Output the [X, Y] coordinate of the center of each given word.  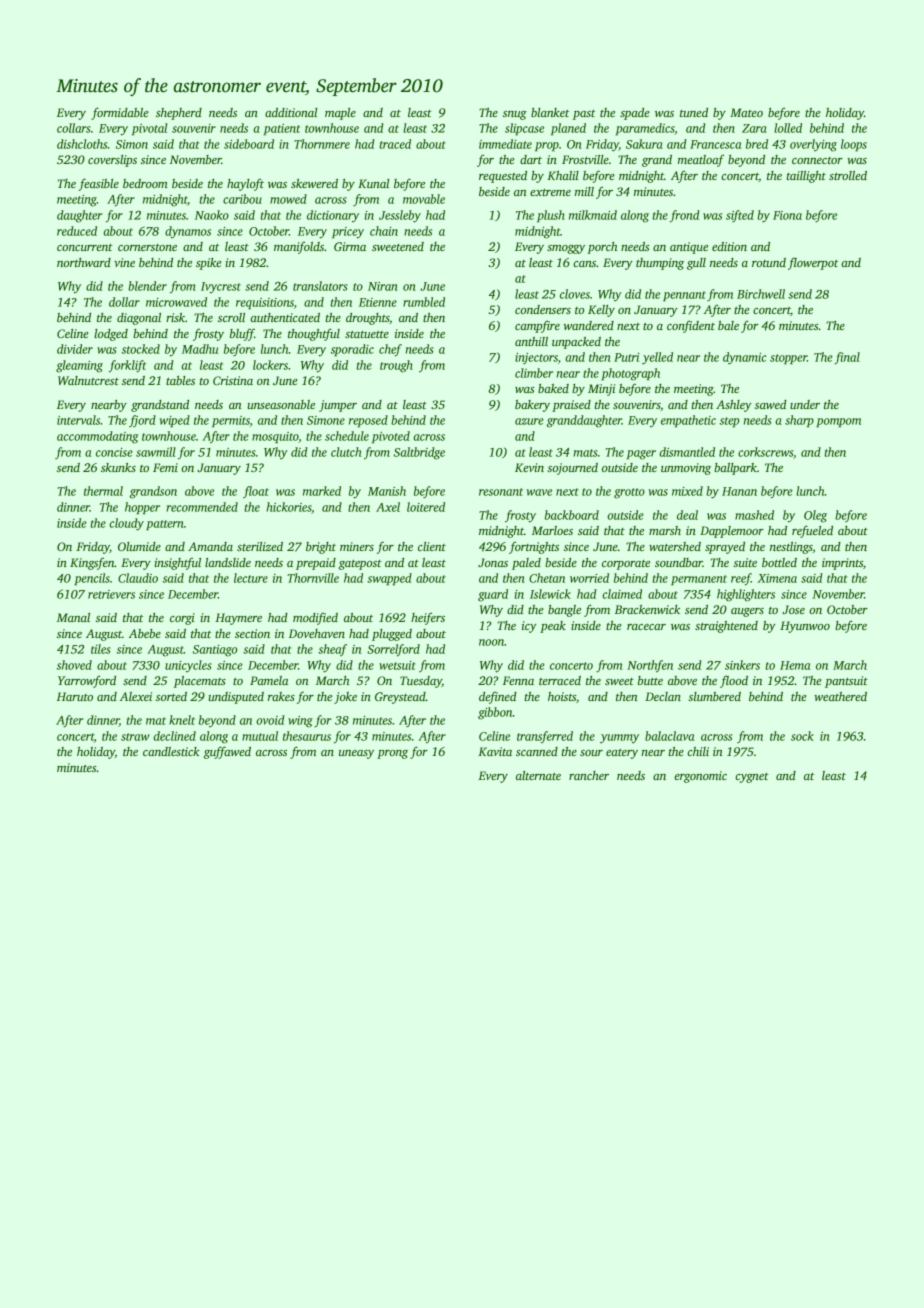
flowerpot [813, 263]
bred [757, 144]
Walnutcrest [88, 380]
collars [74, 128]
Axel [388, 507]
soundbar [679, 562]
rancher [589, 775]
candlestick [171, 751]
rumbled [424, 302]
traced [395, 144]
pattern [165, 525]
